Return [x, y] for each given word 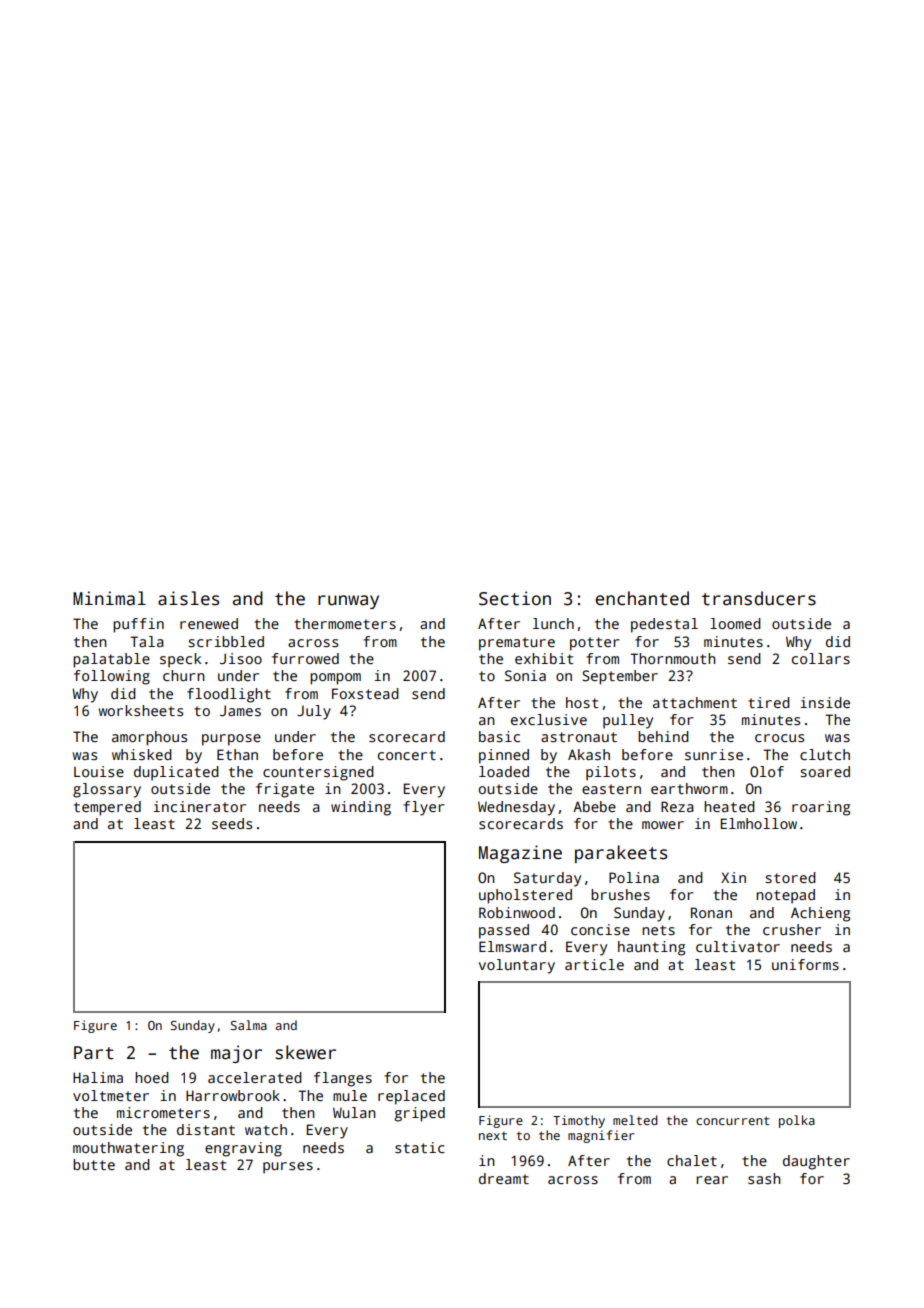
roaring [821, 808]
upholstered [525, 896]
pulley [628, 721]
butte [94, 1164]
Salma [249, 1025]
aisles [188, 598]
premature [517, 644]
